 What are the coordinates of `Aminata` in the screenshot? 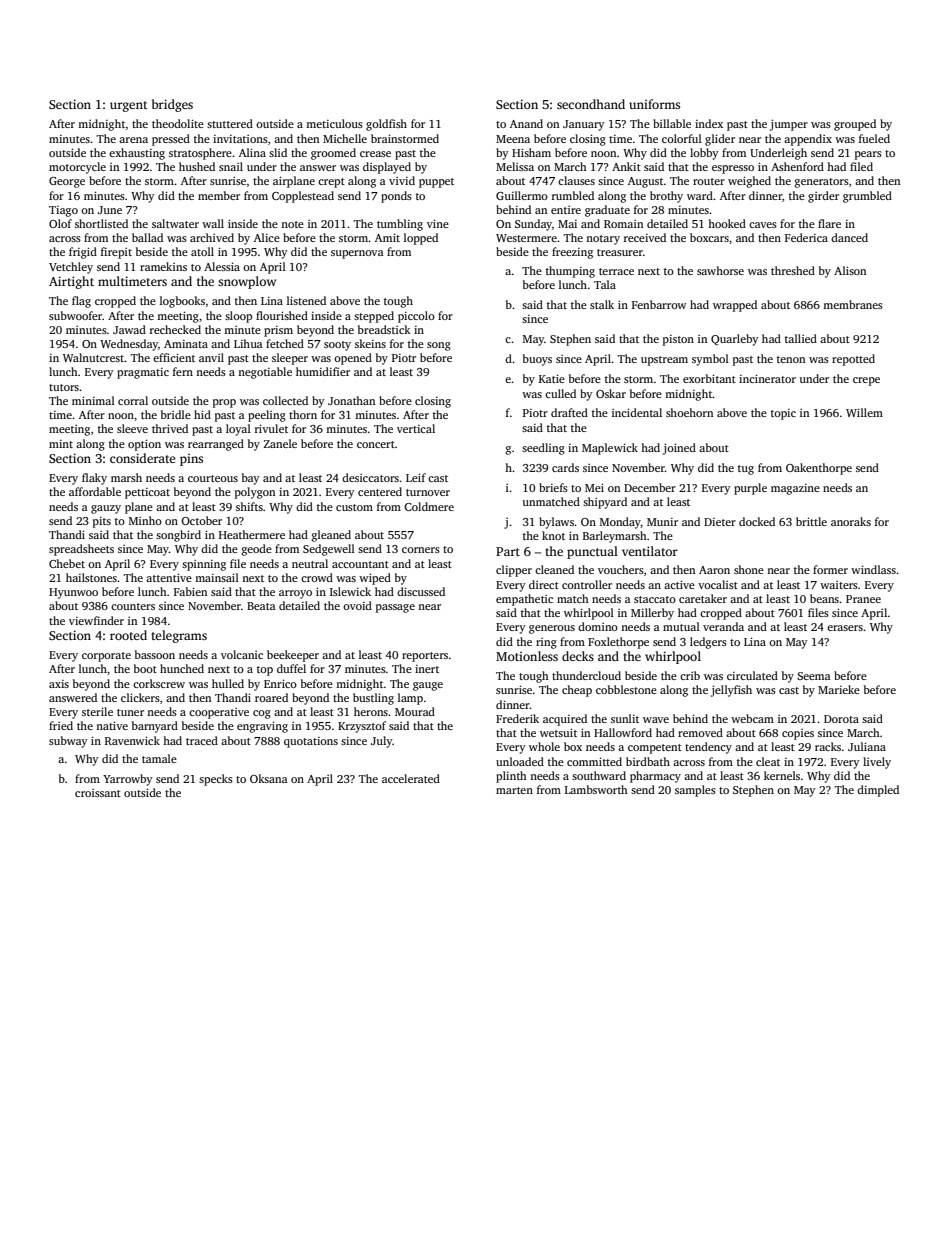 It's located at (186, 344).
